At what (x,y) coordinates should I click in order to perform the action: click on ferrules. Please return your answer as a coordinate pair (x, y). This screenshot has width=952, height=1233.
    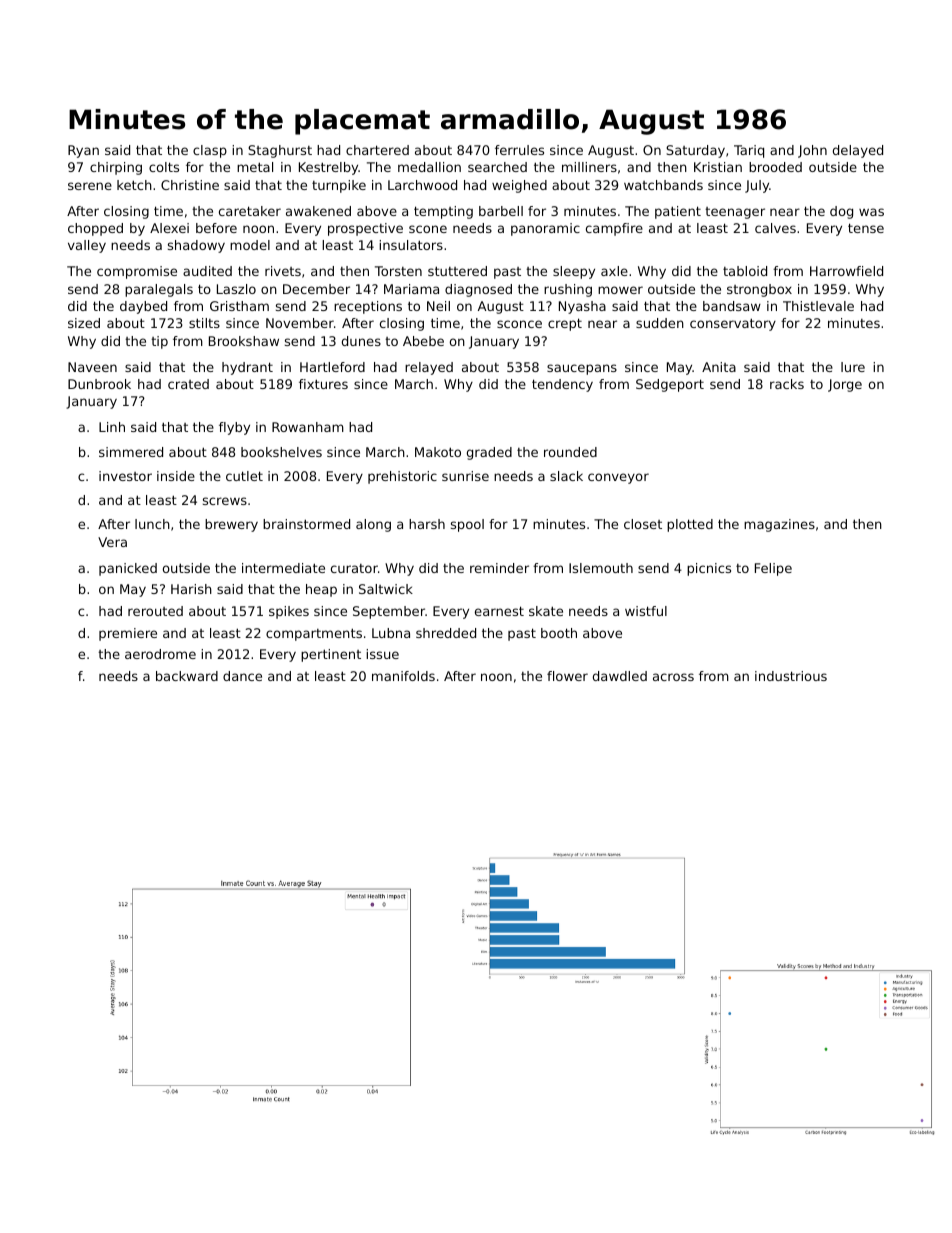
    Looking at the image, I should click on (519, 150).
